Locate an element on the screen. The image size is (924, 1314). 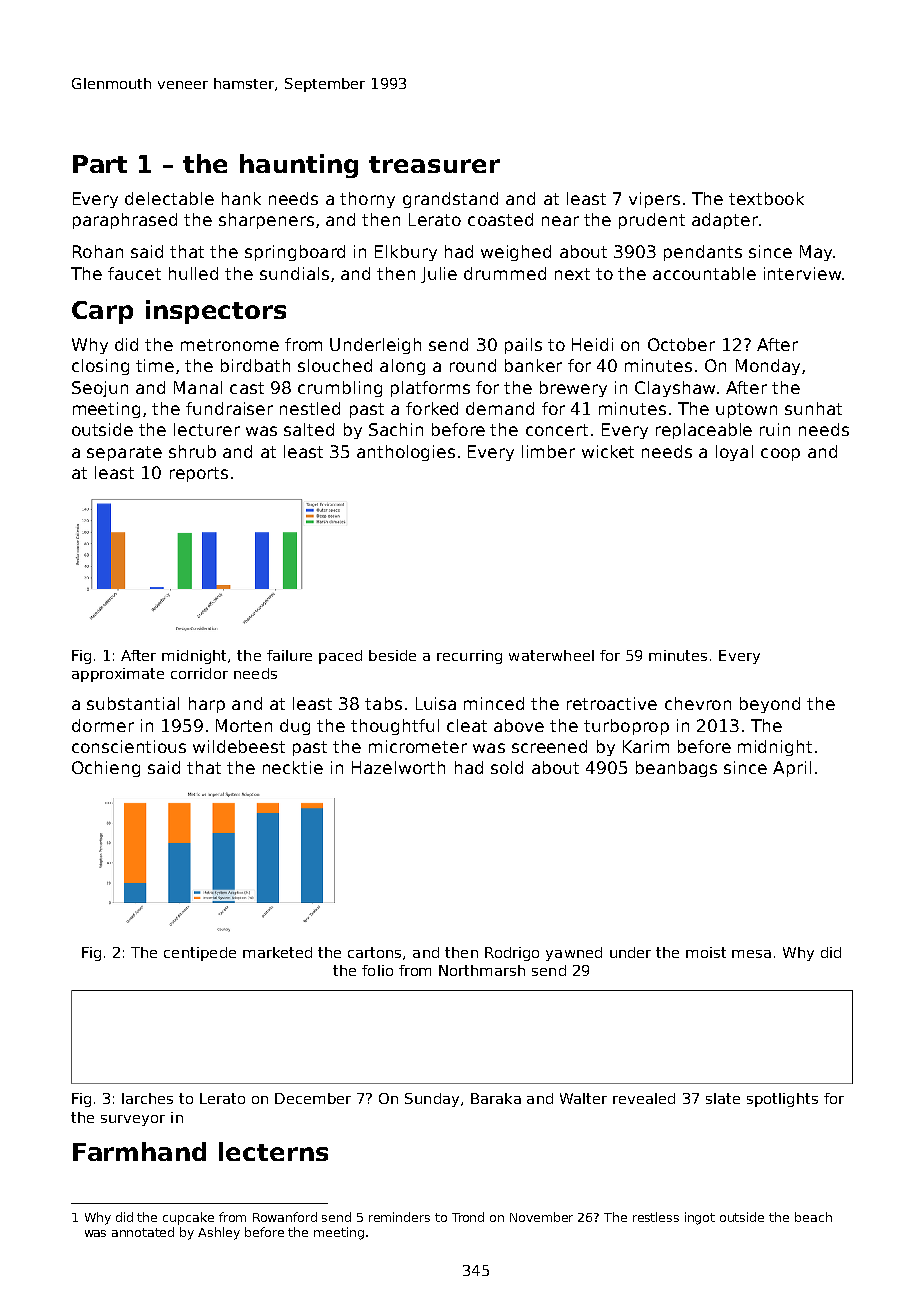
interview is located at coordinates (802, 273).
